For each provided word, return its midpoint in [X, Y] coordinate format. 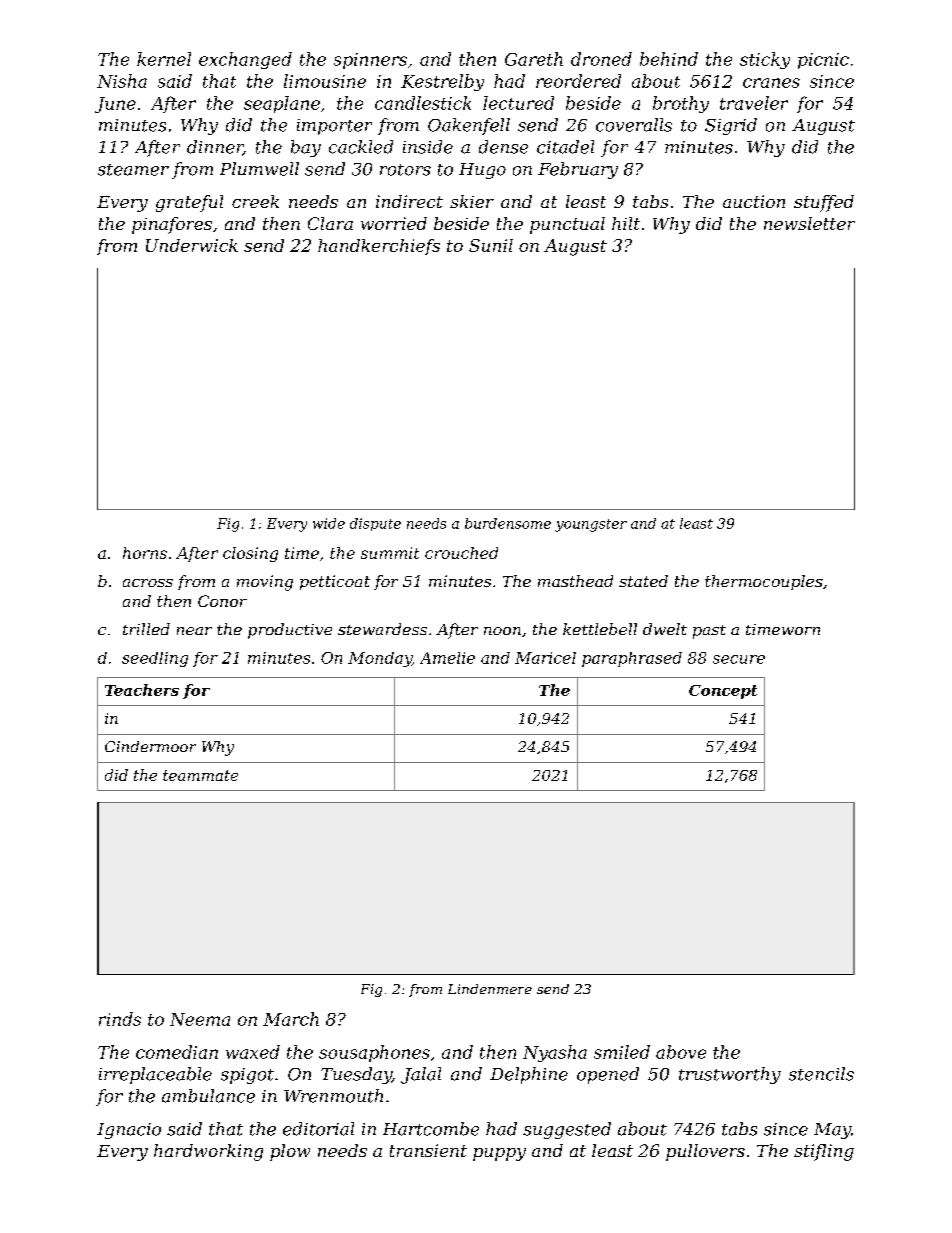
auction [754, 201]
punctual [567, 225]
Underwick [192, 245]
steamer [133, 170]
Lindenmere [490, 989]
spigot [247, 1076]
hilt [626, 223]
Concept [723, 692]
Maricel [545, 658]
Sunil [491, 245]
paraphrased [632, 659]
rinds [120, 1019]
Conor [222, 601]
